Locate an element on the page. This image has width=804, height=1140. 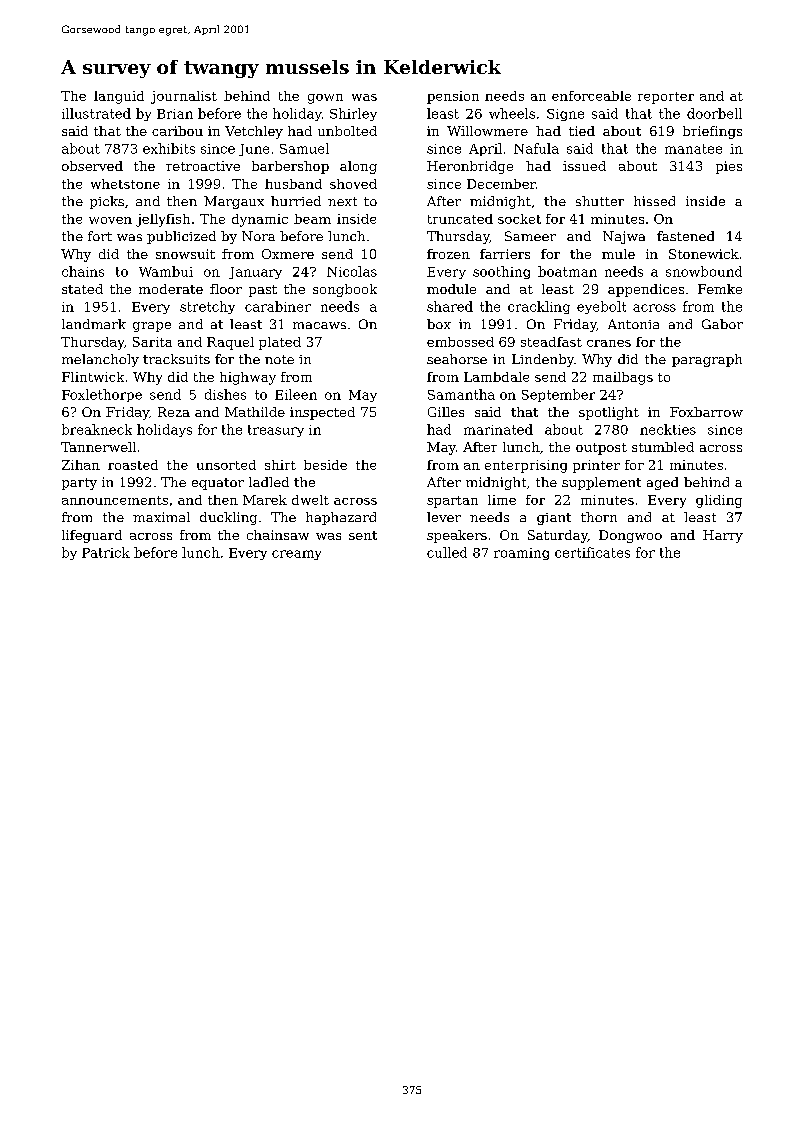
box is located at coordinates (439, 324).
